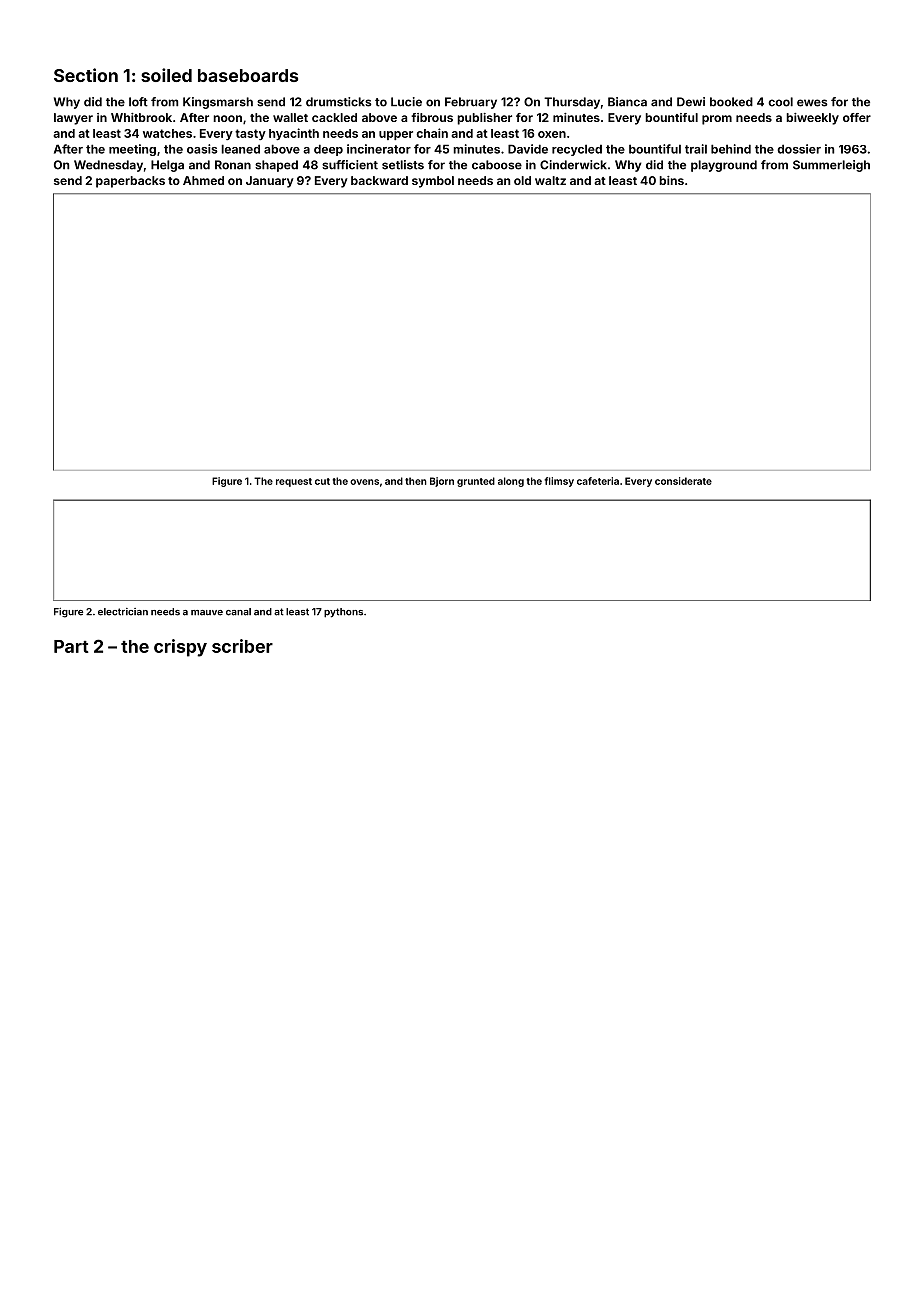 The image size is (924, 1308). I want to click on cafeteria, so click(598, 481).
